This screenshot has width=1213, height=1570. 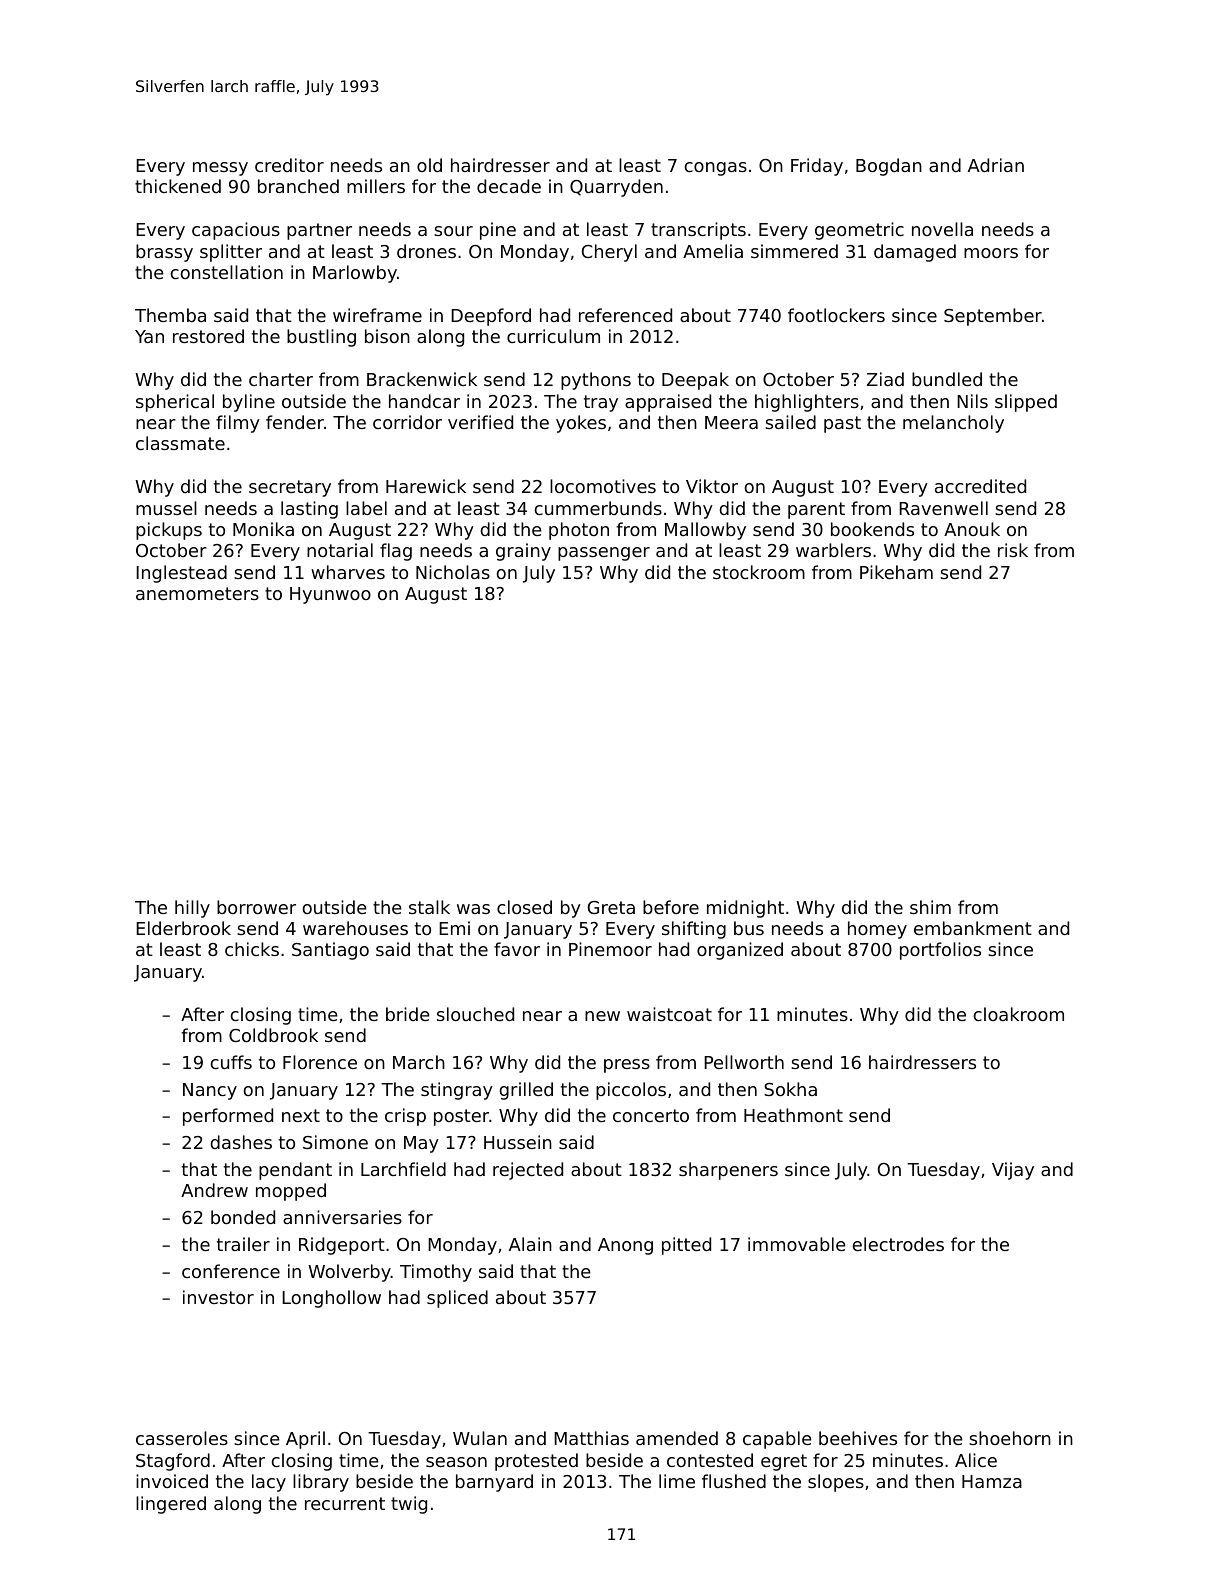 What do you see at coordinates (793, 1115) in the screenshot?
I see `Heathmont` at bounding box center [793, 1115].
